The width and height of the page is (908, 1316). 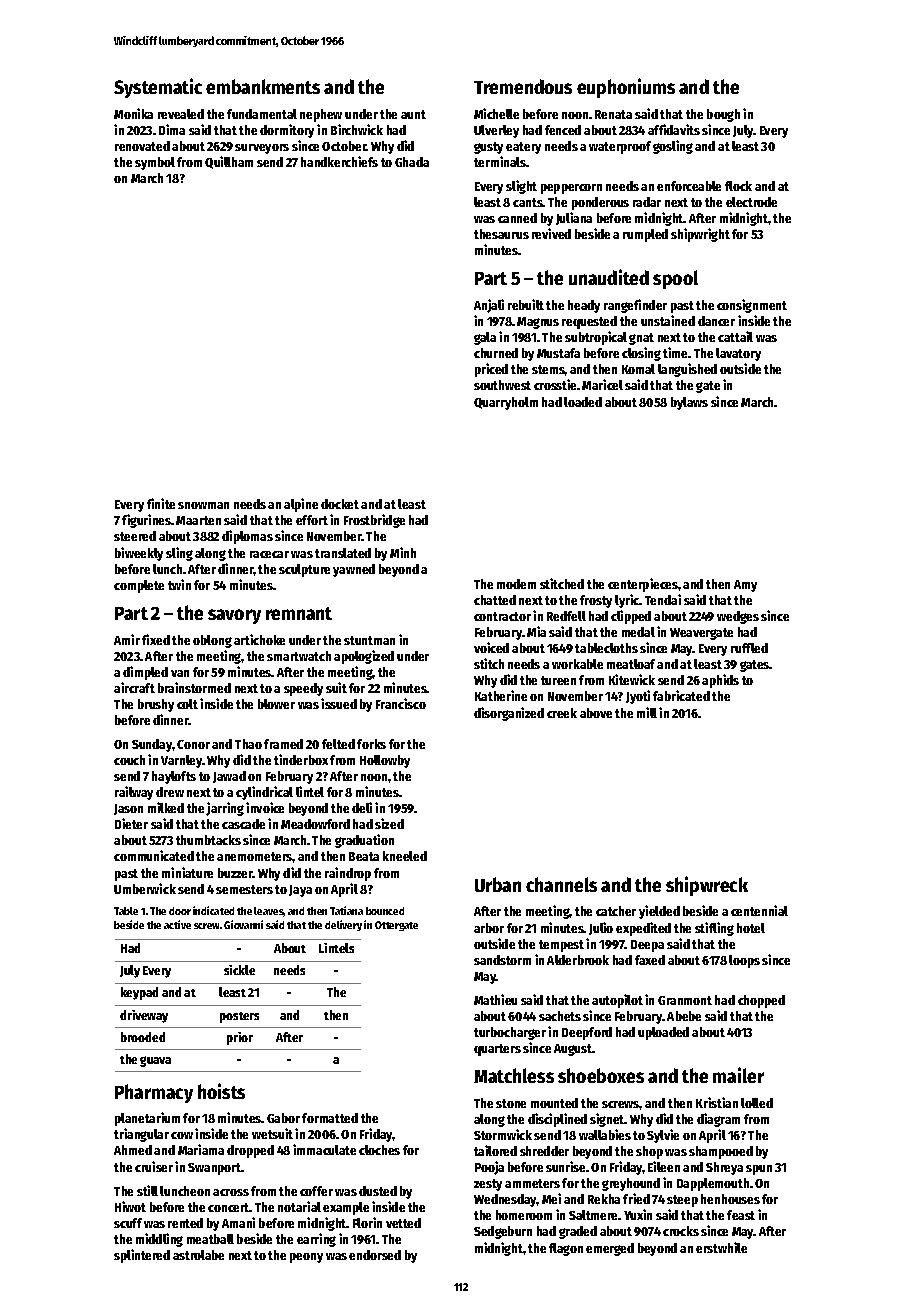 I want to click on Quarryholm, so click(x=506, y=403).
